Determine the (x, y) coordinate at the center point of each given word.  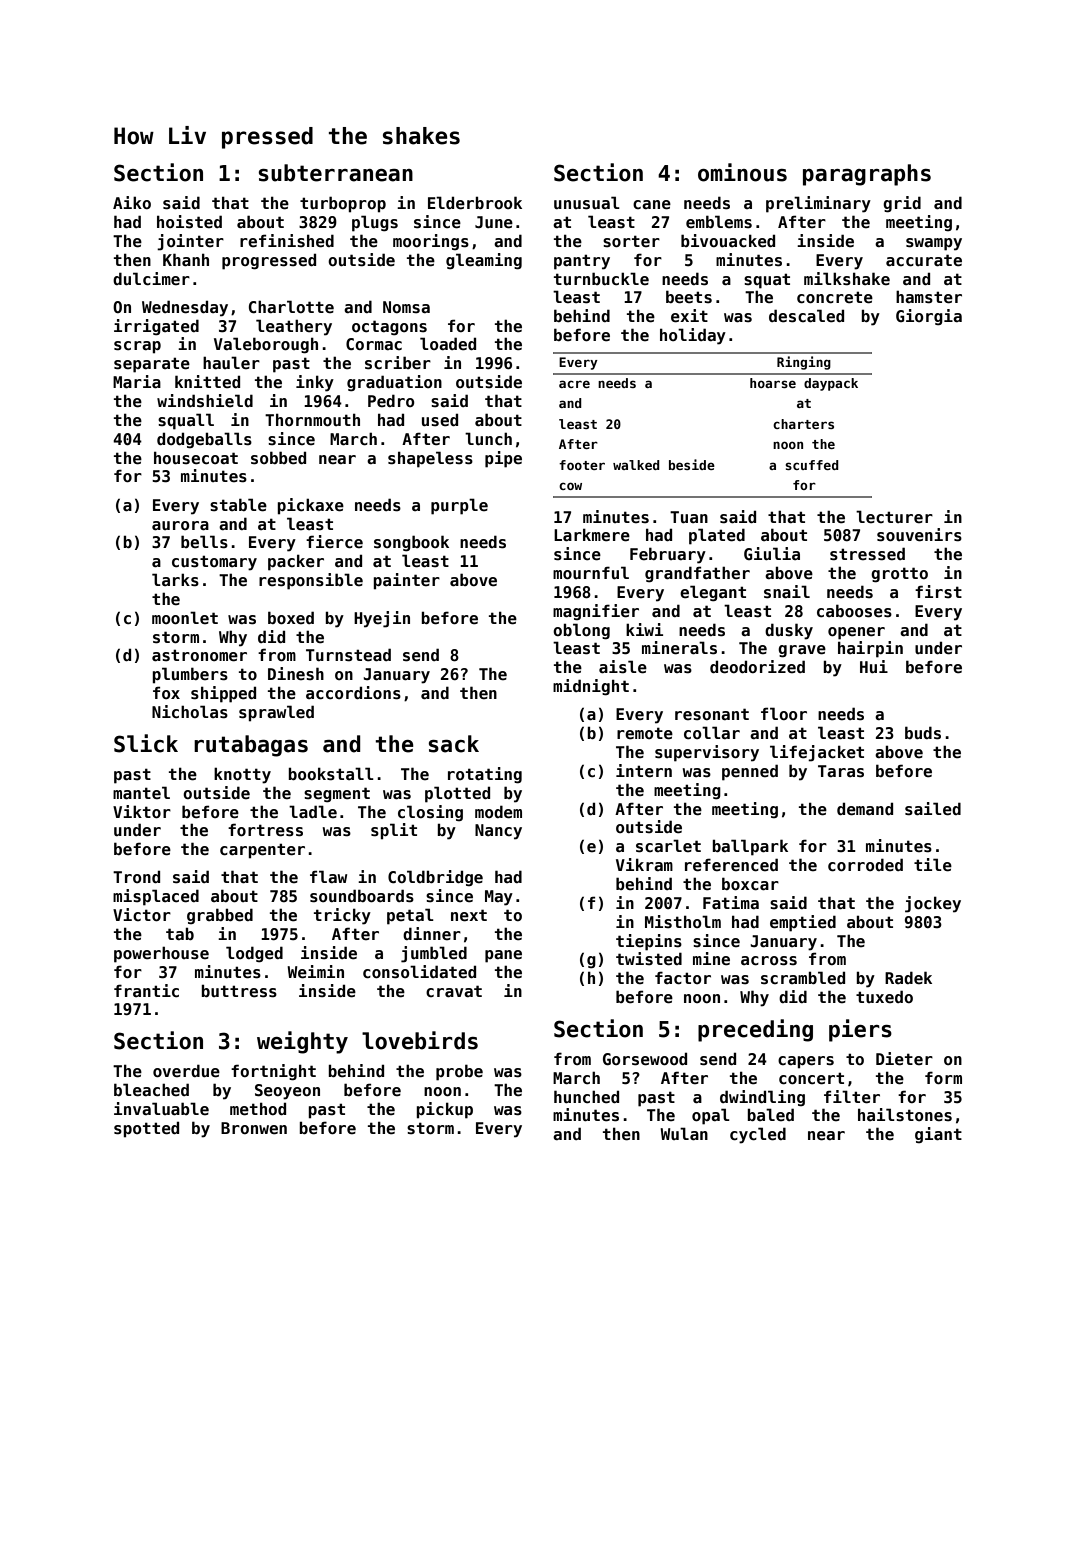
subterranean (335, 173)
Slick (146, 743)
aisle (623, 667)
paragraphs (867, 175)
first (938, 592)
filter (852, 1097)
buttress (239, 991)
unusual (587, 203)
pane (503, 956)
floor (784, 713)
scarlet (668, 846)
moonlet (185, 617)
